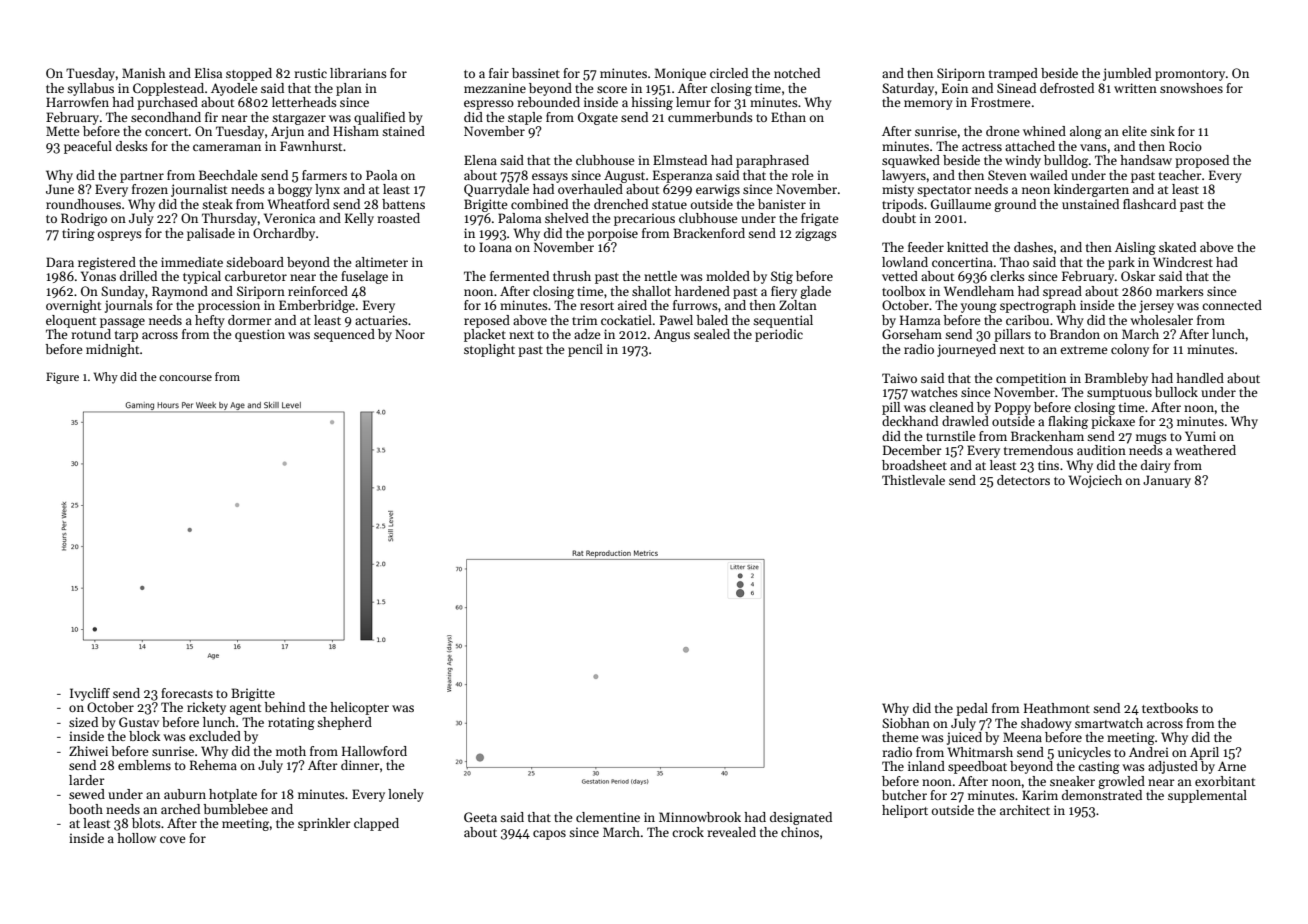  Describe the element at coordinates (144, 73) in the document. I see `Manish` at that location.
